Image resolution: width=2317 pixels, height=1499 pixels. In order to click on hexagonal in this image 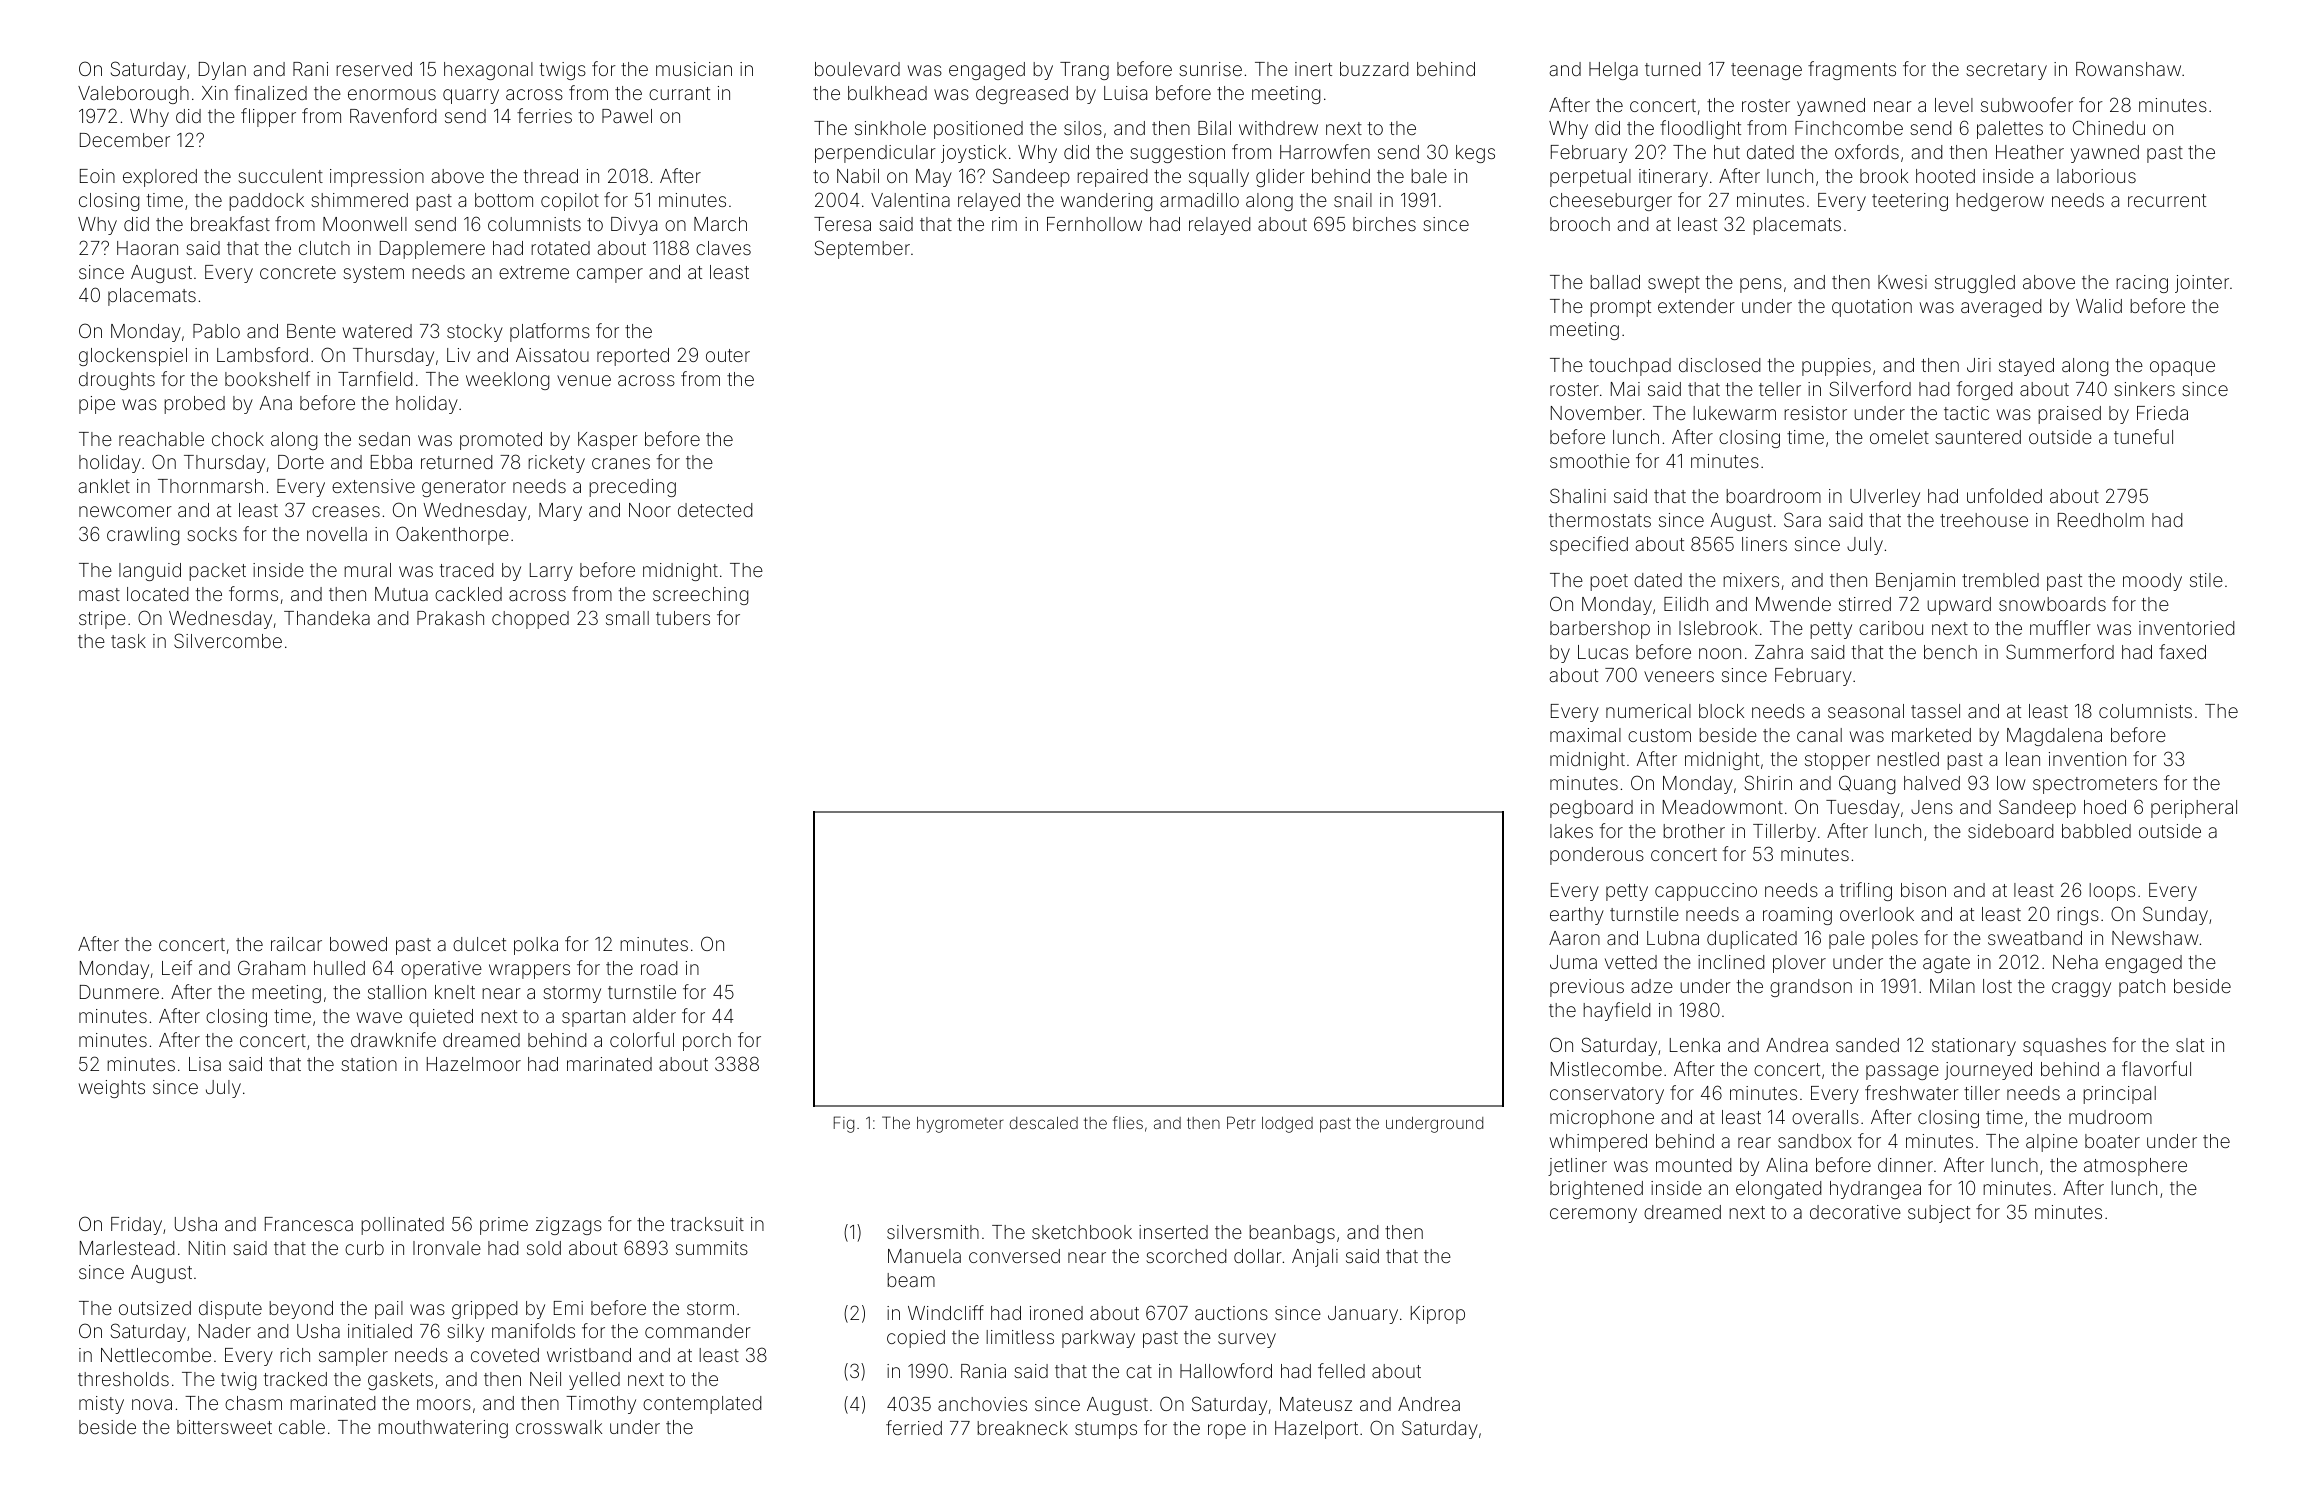, I will do `click(488, 71)`.
